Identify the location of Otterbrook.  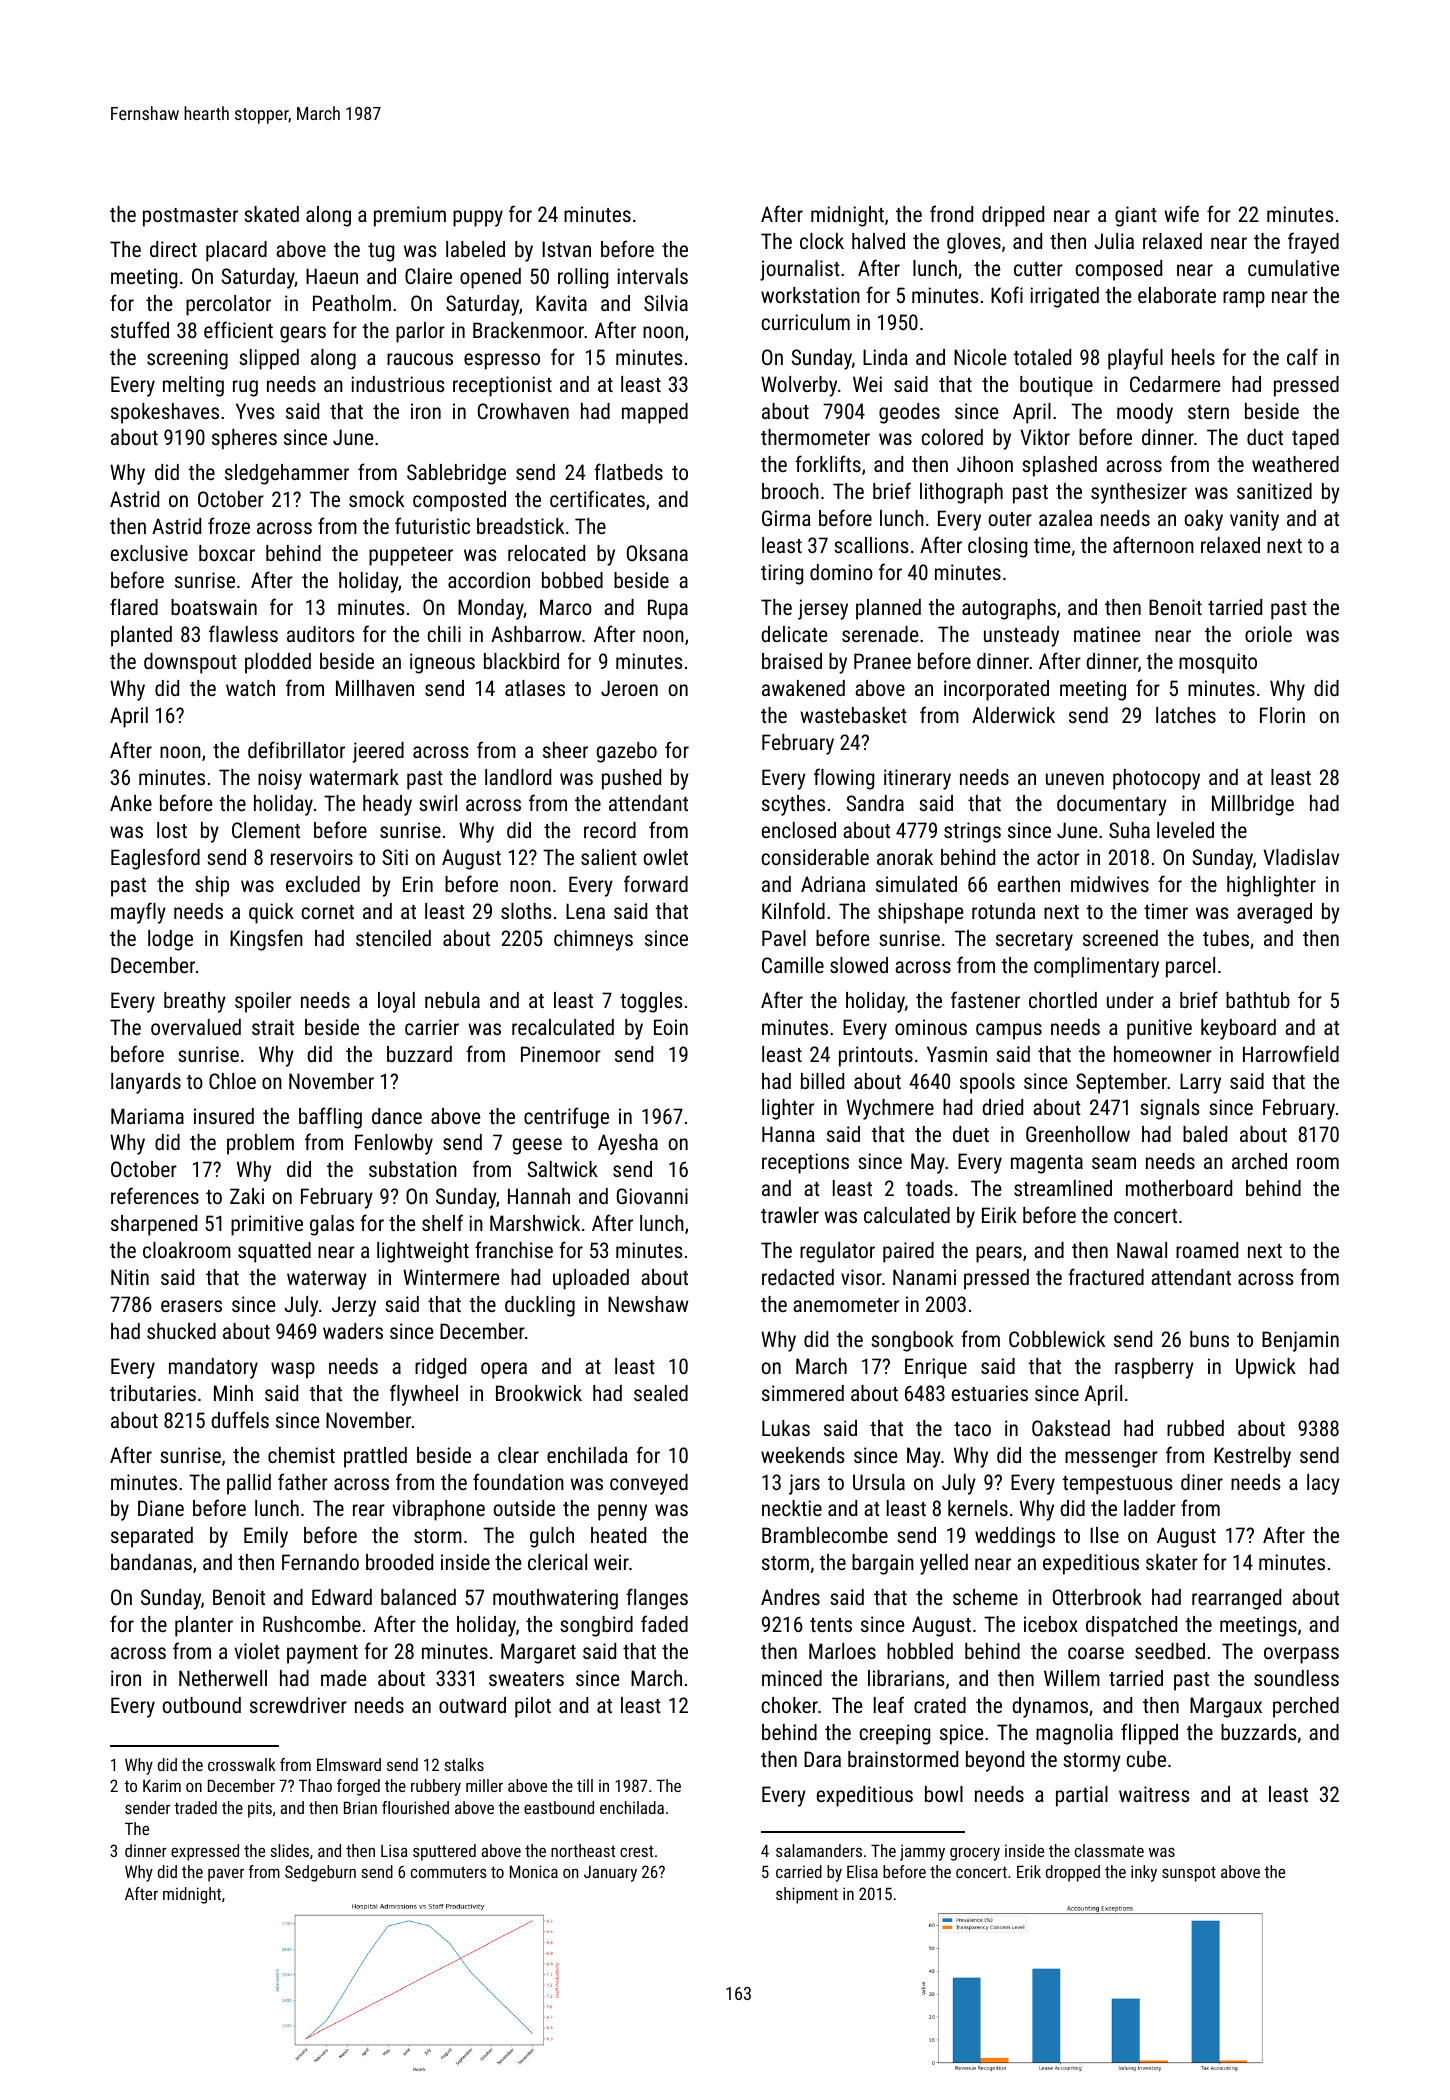
(1097, 1597).
